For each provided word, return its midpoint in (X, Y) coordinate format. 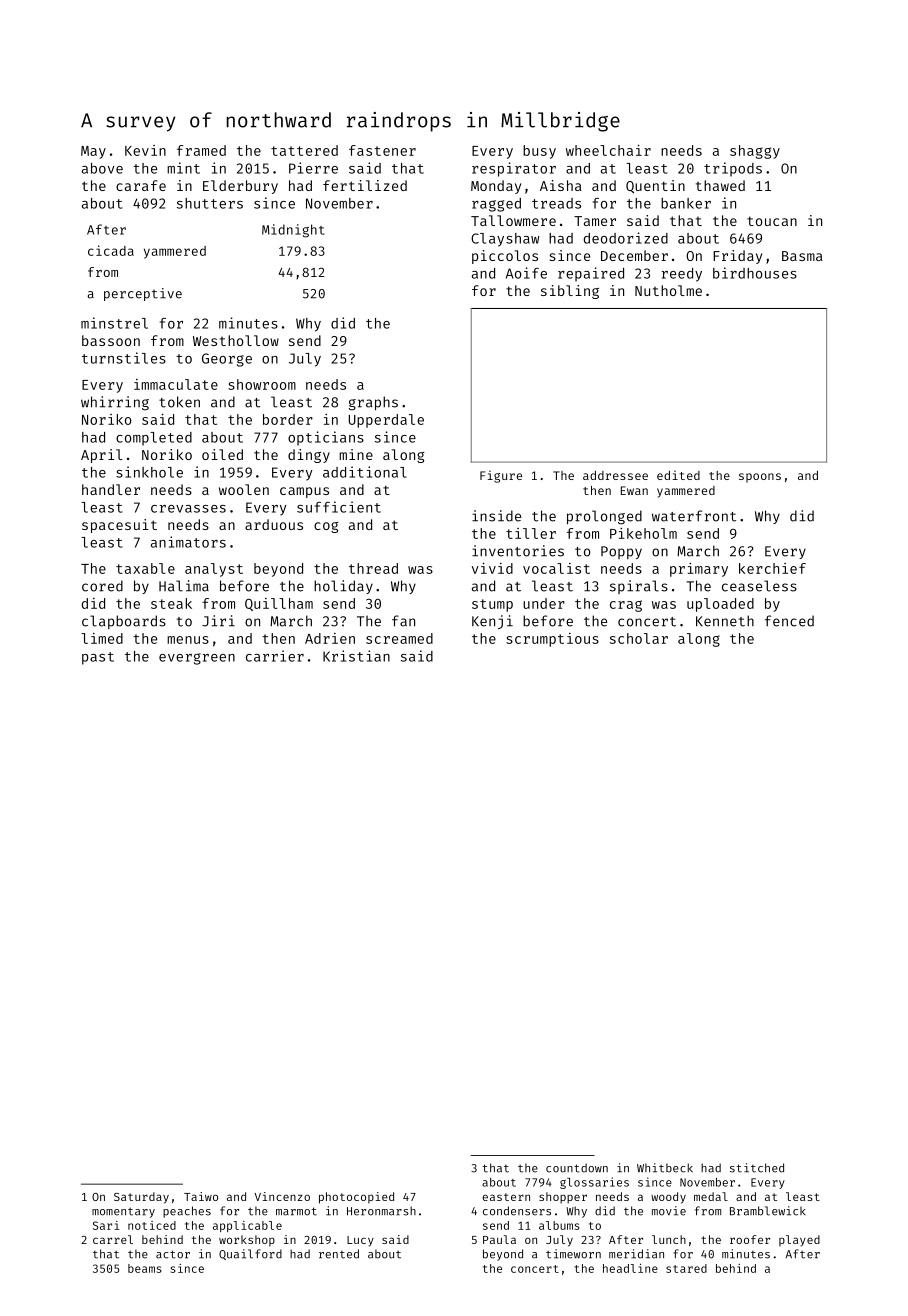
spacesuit (119, 526)
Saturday (141, 1198)
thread (373, 568)
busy (539, 152)
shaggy (755, 152)
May (93, 152)
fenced (789, 621)
